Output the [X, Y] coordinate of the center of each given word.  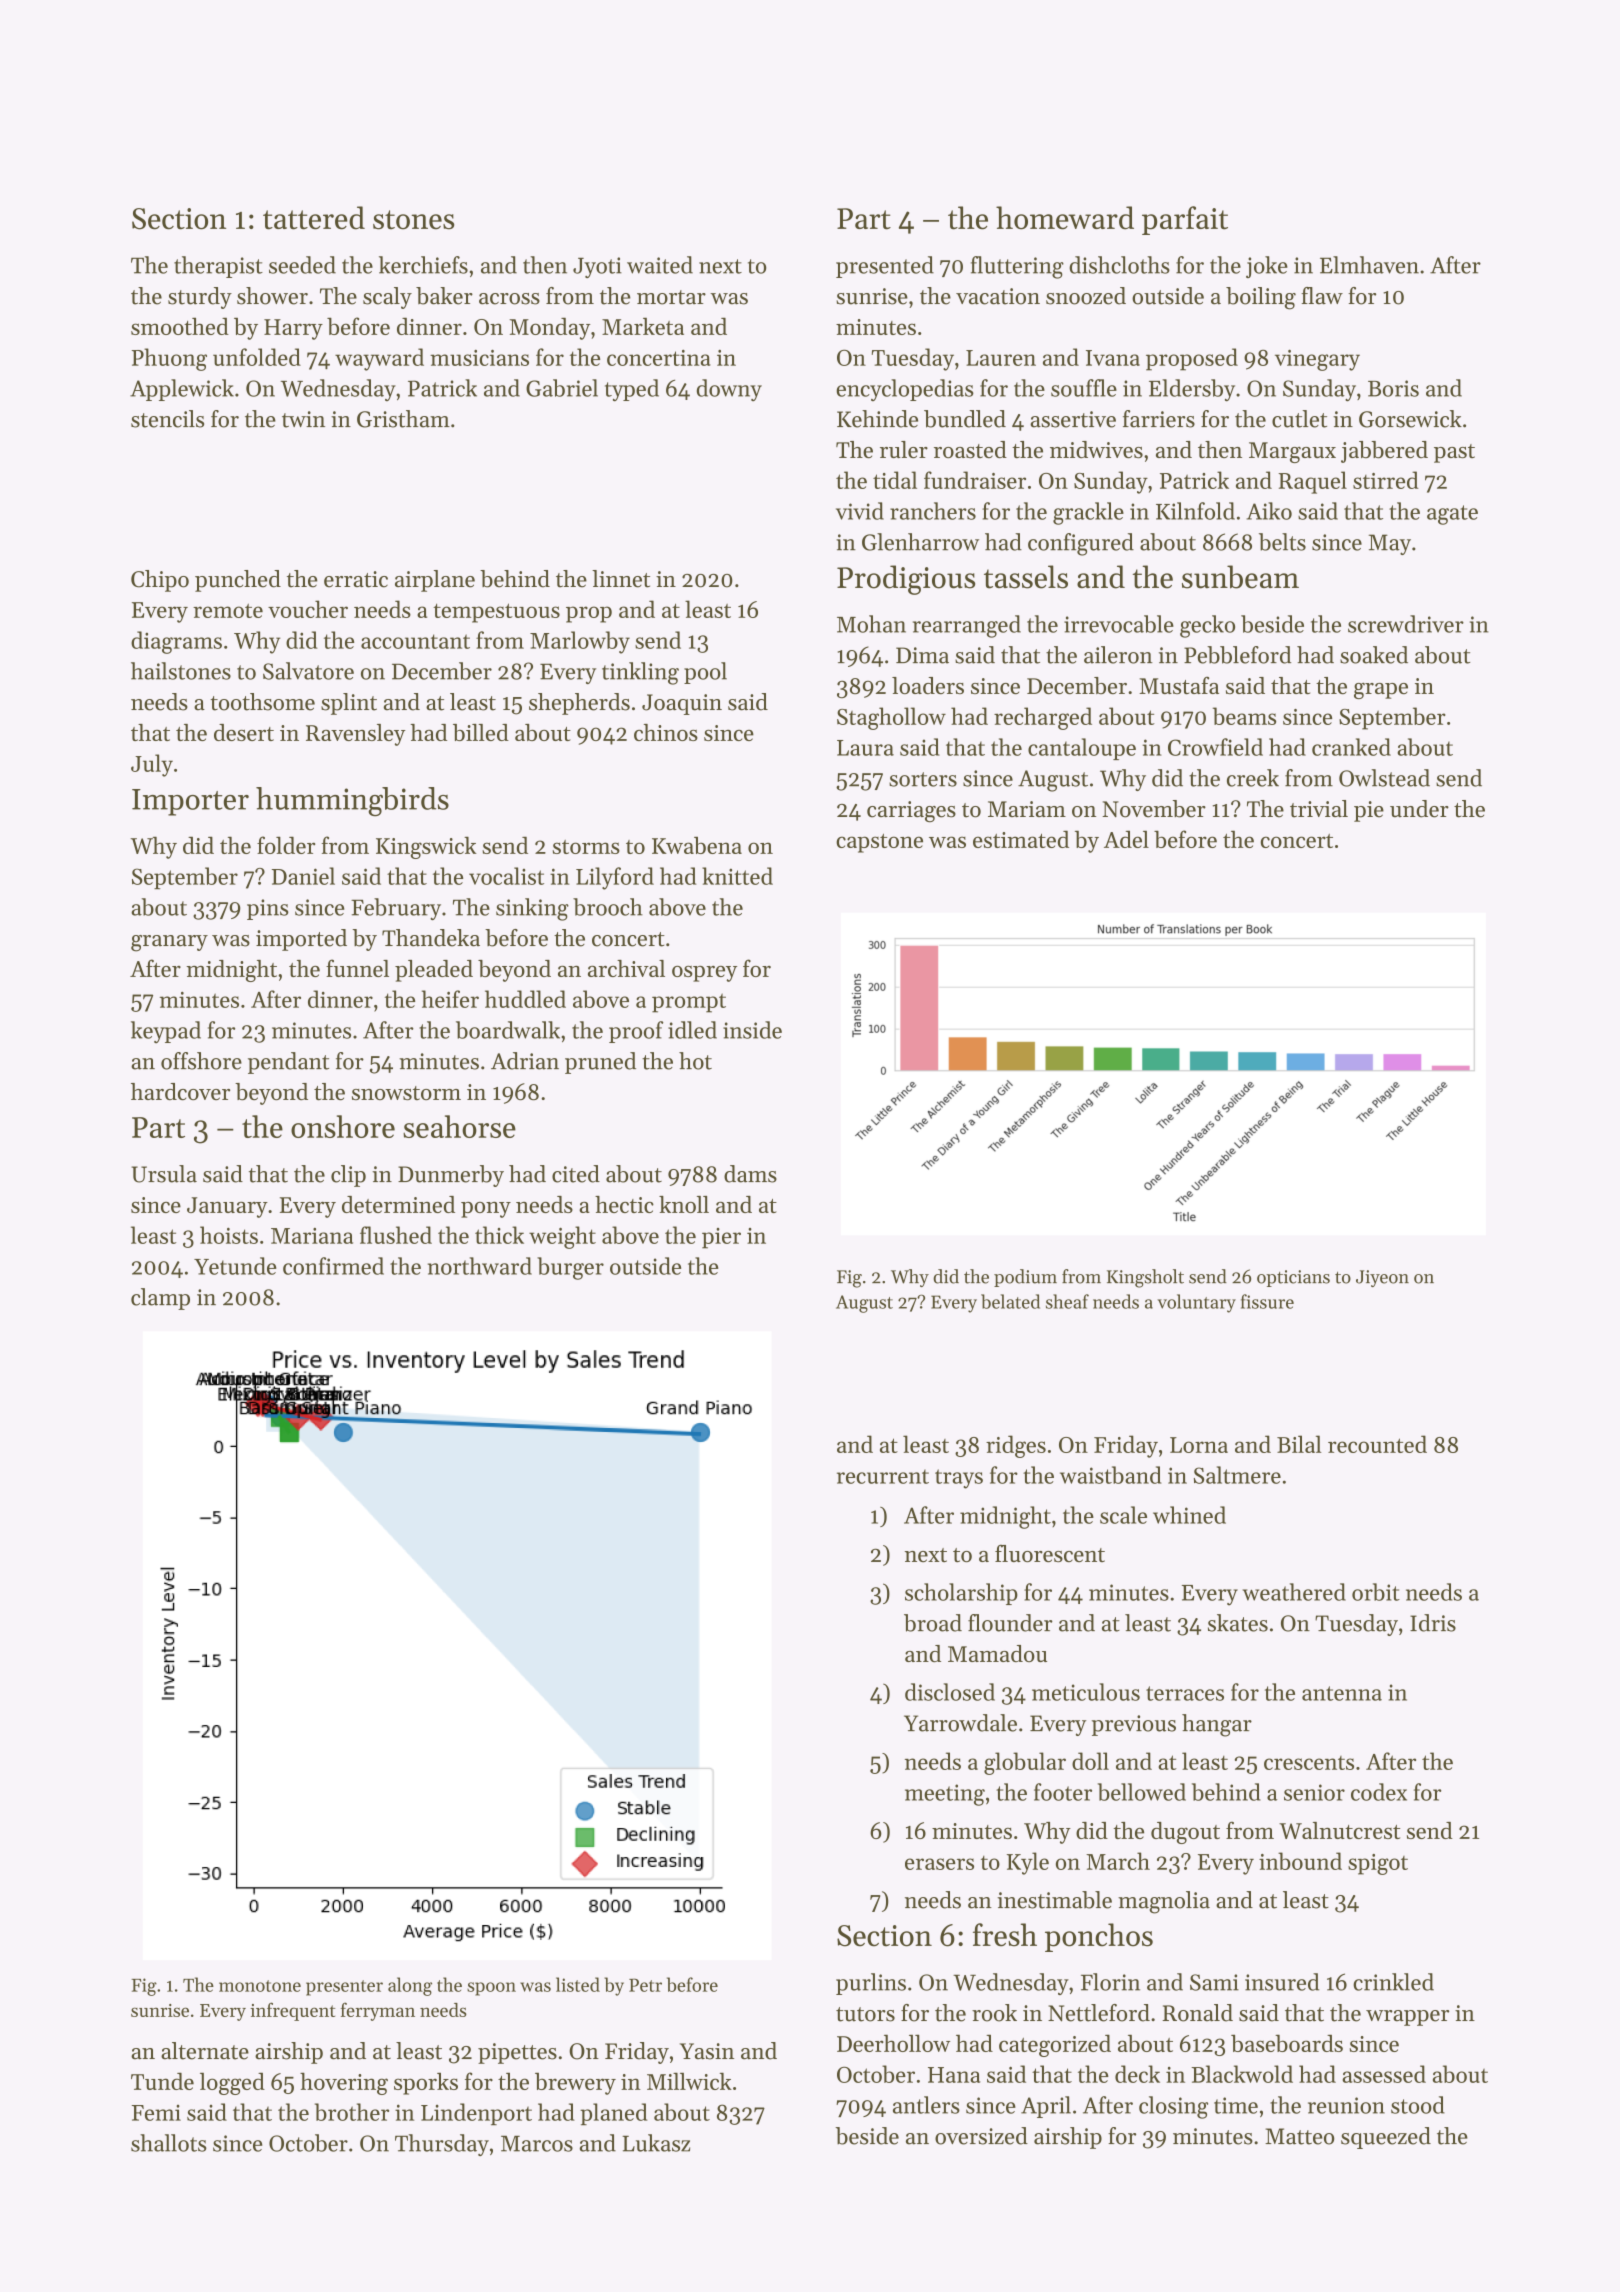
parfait [1185, 220]
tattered [314, 218]
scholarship [961, 1594]
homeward [1065, 218]
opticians [1293, 1278]
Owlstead [1384, 778]
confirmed [333, 1266]
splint [349, 704]
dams [750, 1174]
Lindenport [476, 2114]
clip [348, 1176]
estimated [1021, 839]
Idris [1433, 1623]
